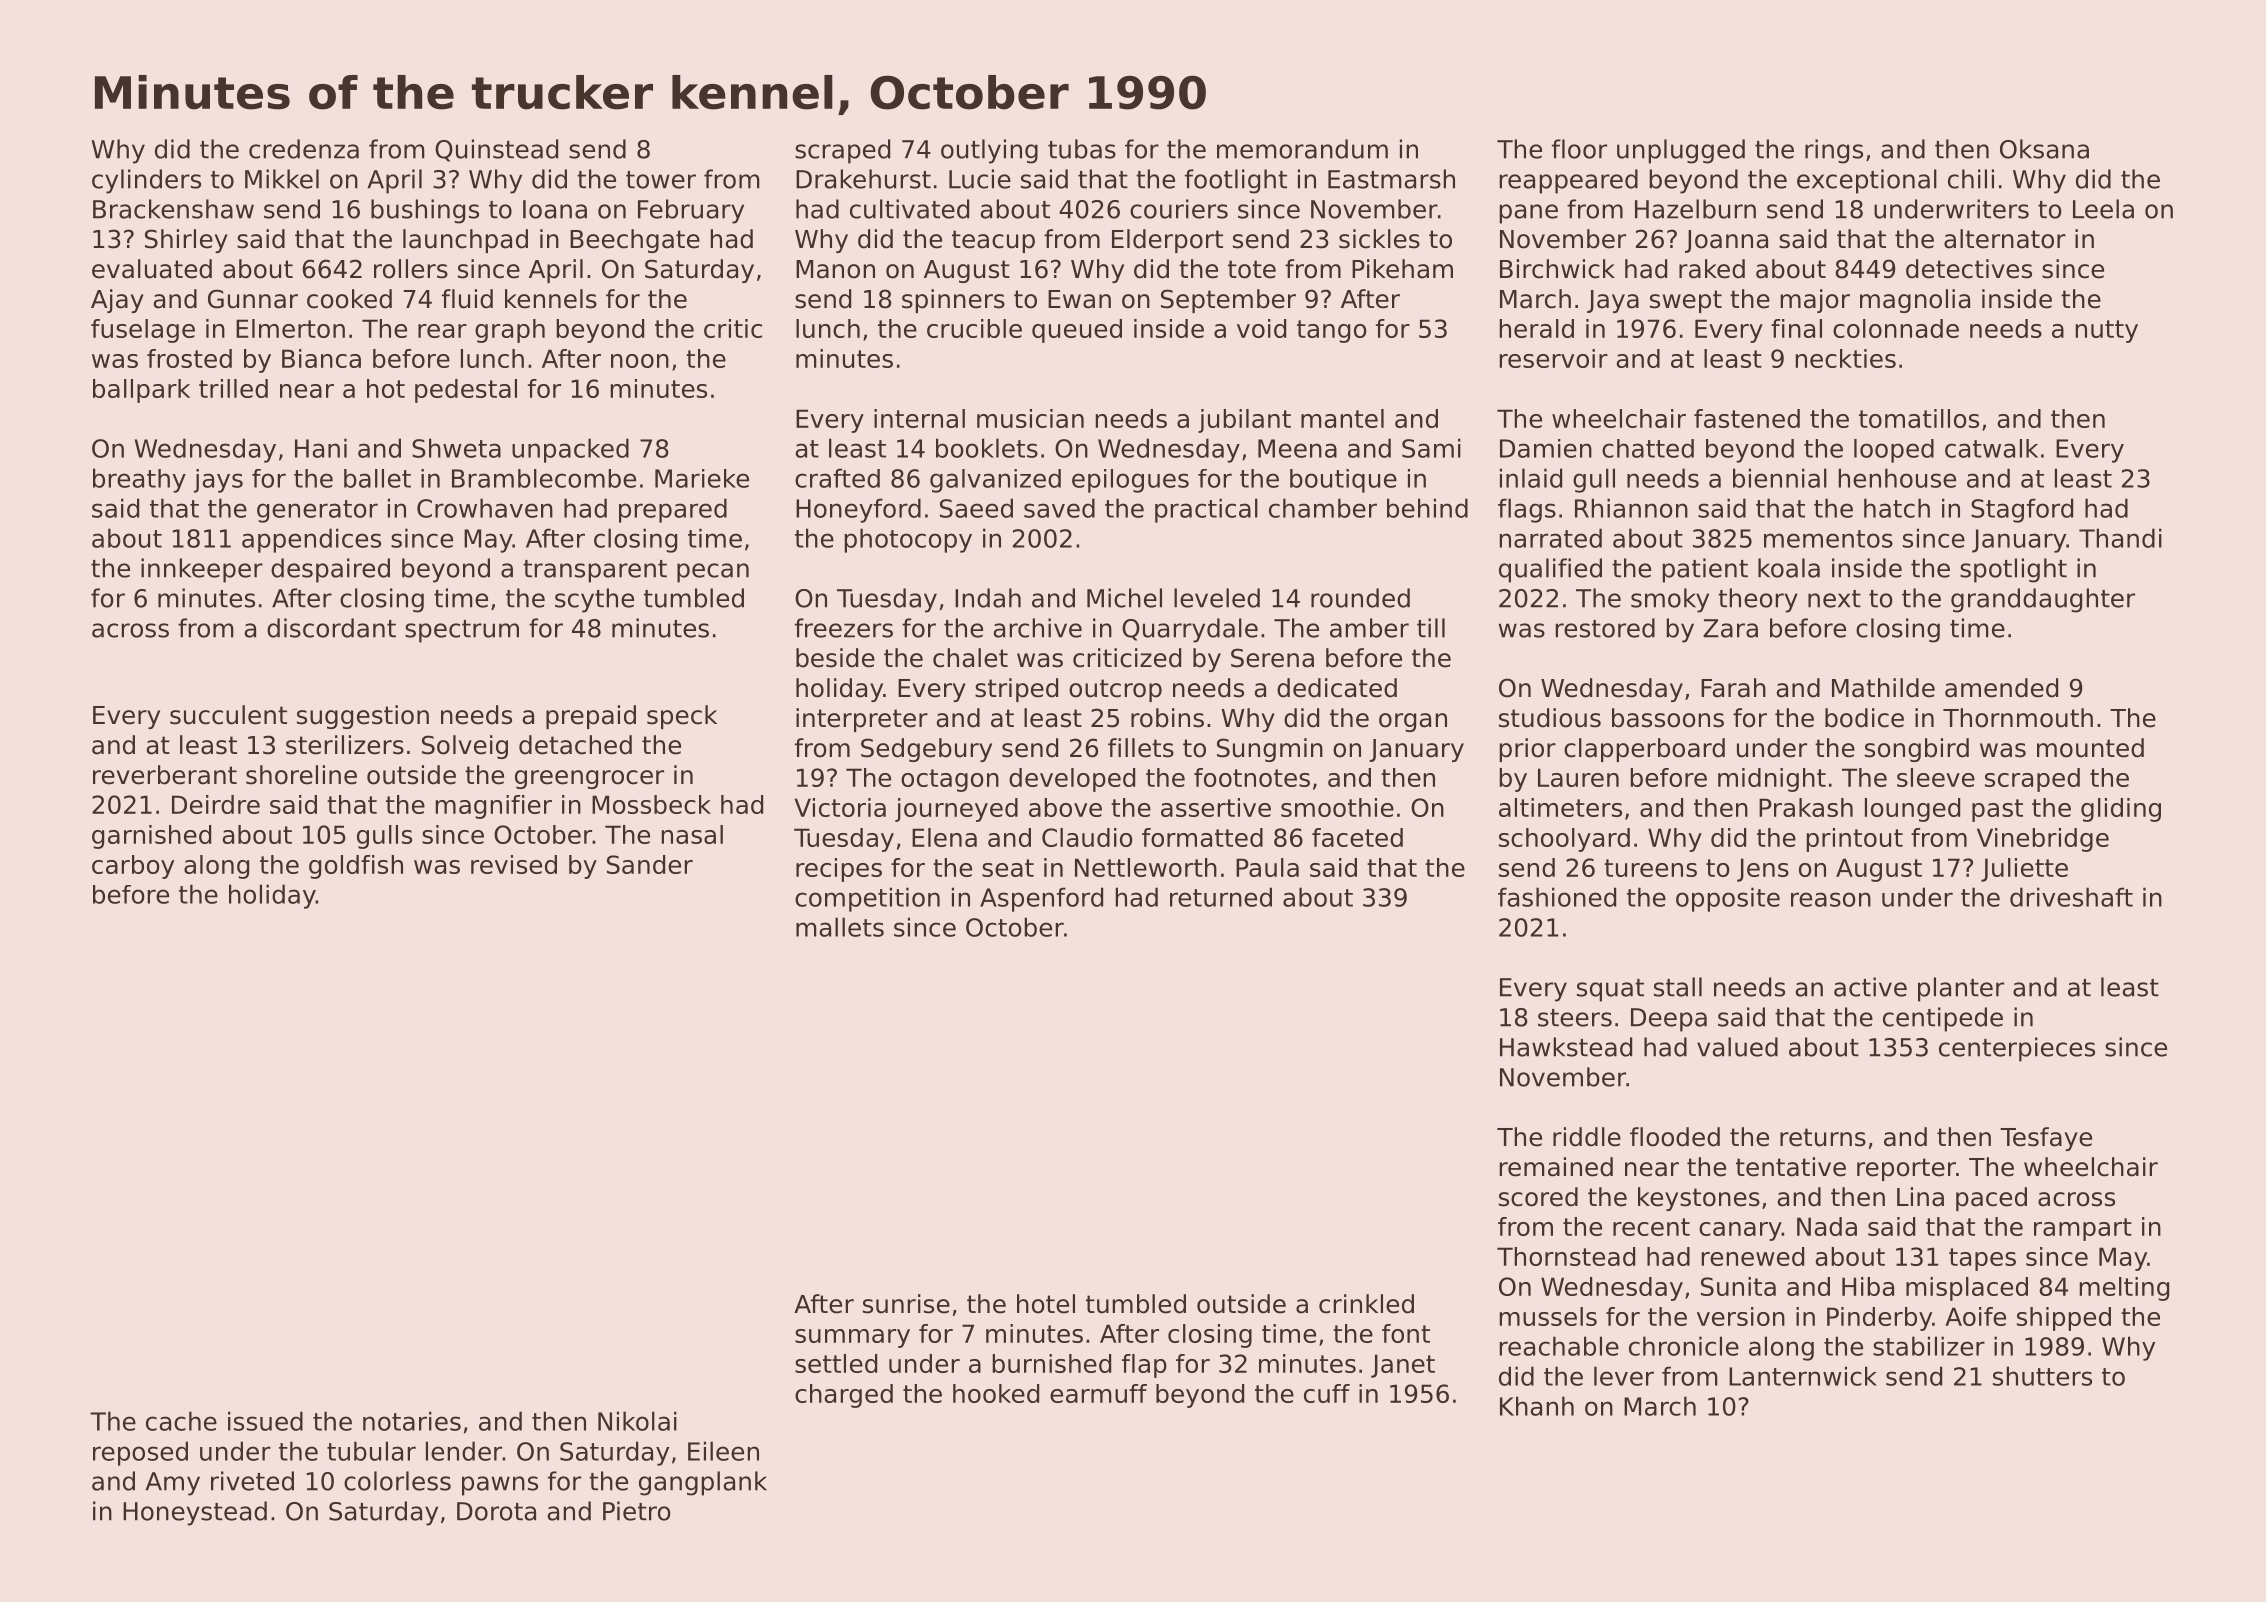 This screenshot has width=2266, height=1602. Describe the element at coordinates (976, 508) in the screenshot. I see `Saeed` at that location.
